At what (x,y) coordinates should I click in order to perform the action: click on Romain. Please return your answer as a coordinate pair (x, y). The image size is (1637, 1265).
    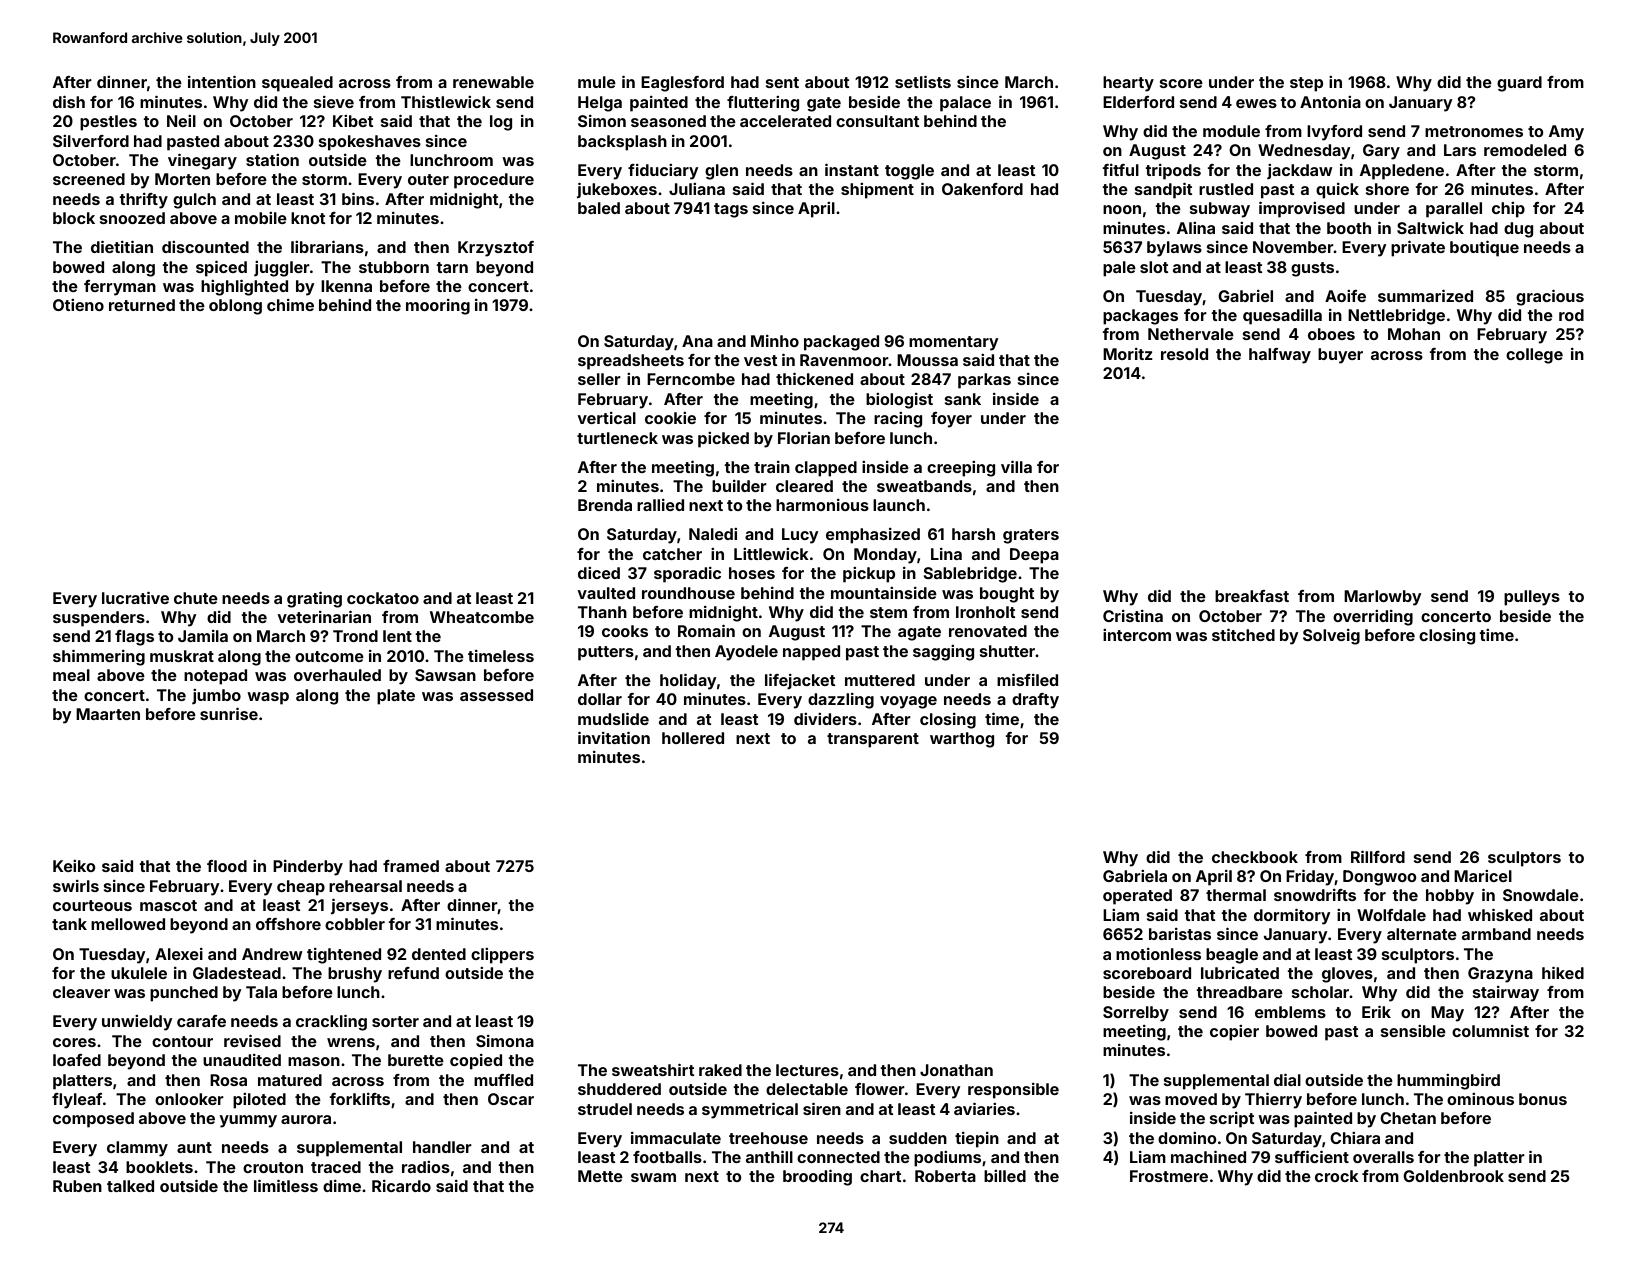
    Looking at the image, I should click on (706, 631).
